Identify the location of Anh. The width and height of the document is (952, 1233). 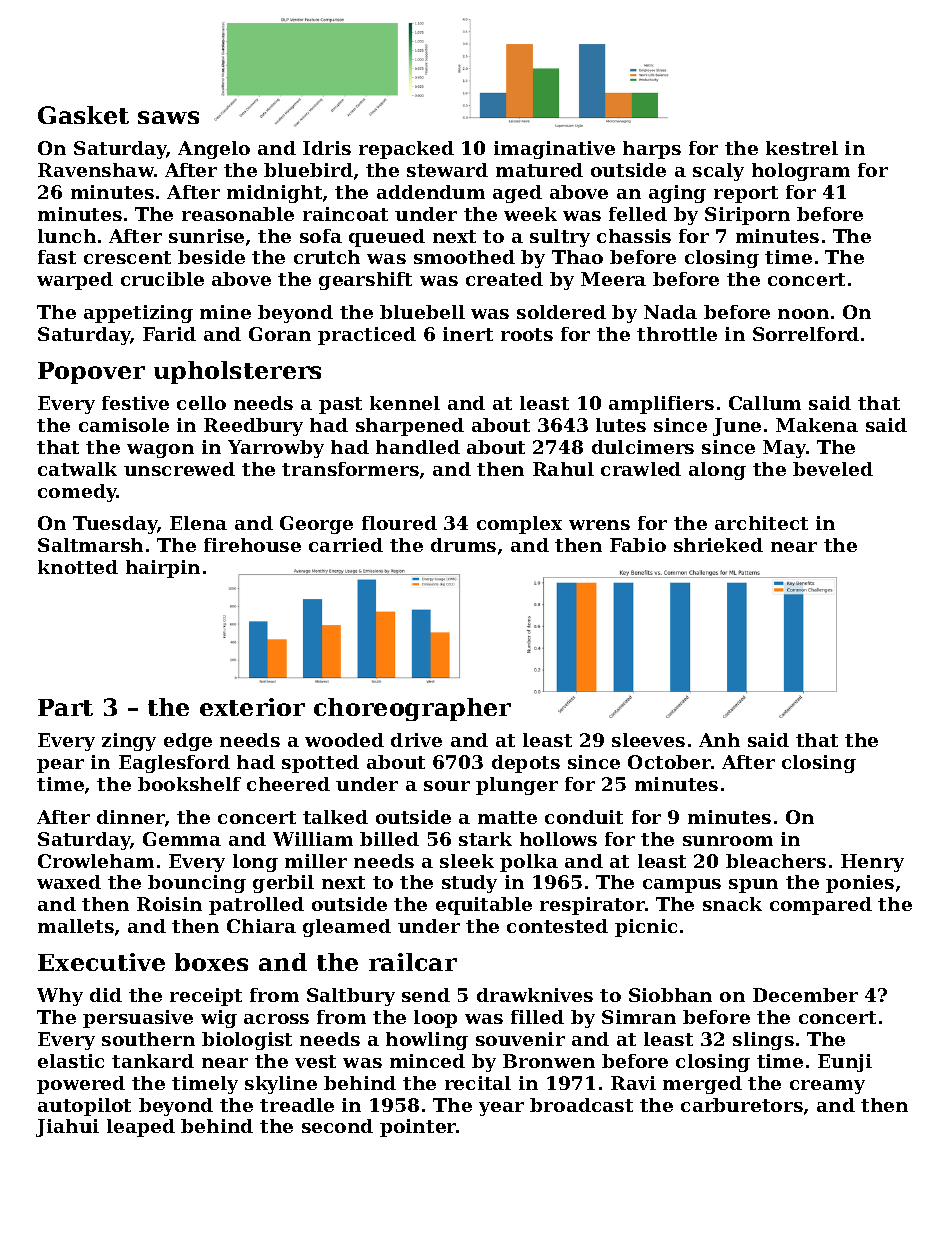
(719, 740).
